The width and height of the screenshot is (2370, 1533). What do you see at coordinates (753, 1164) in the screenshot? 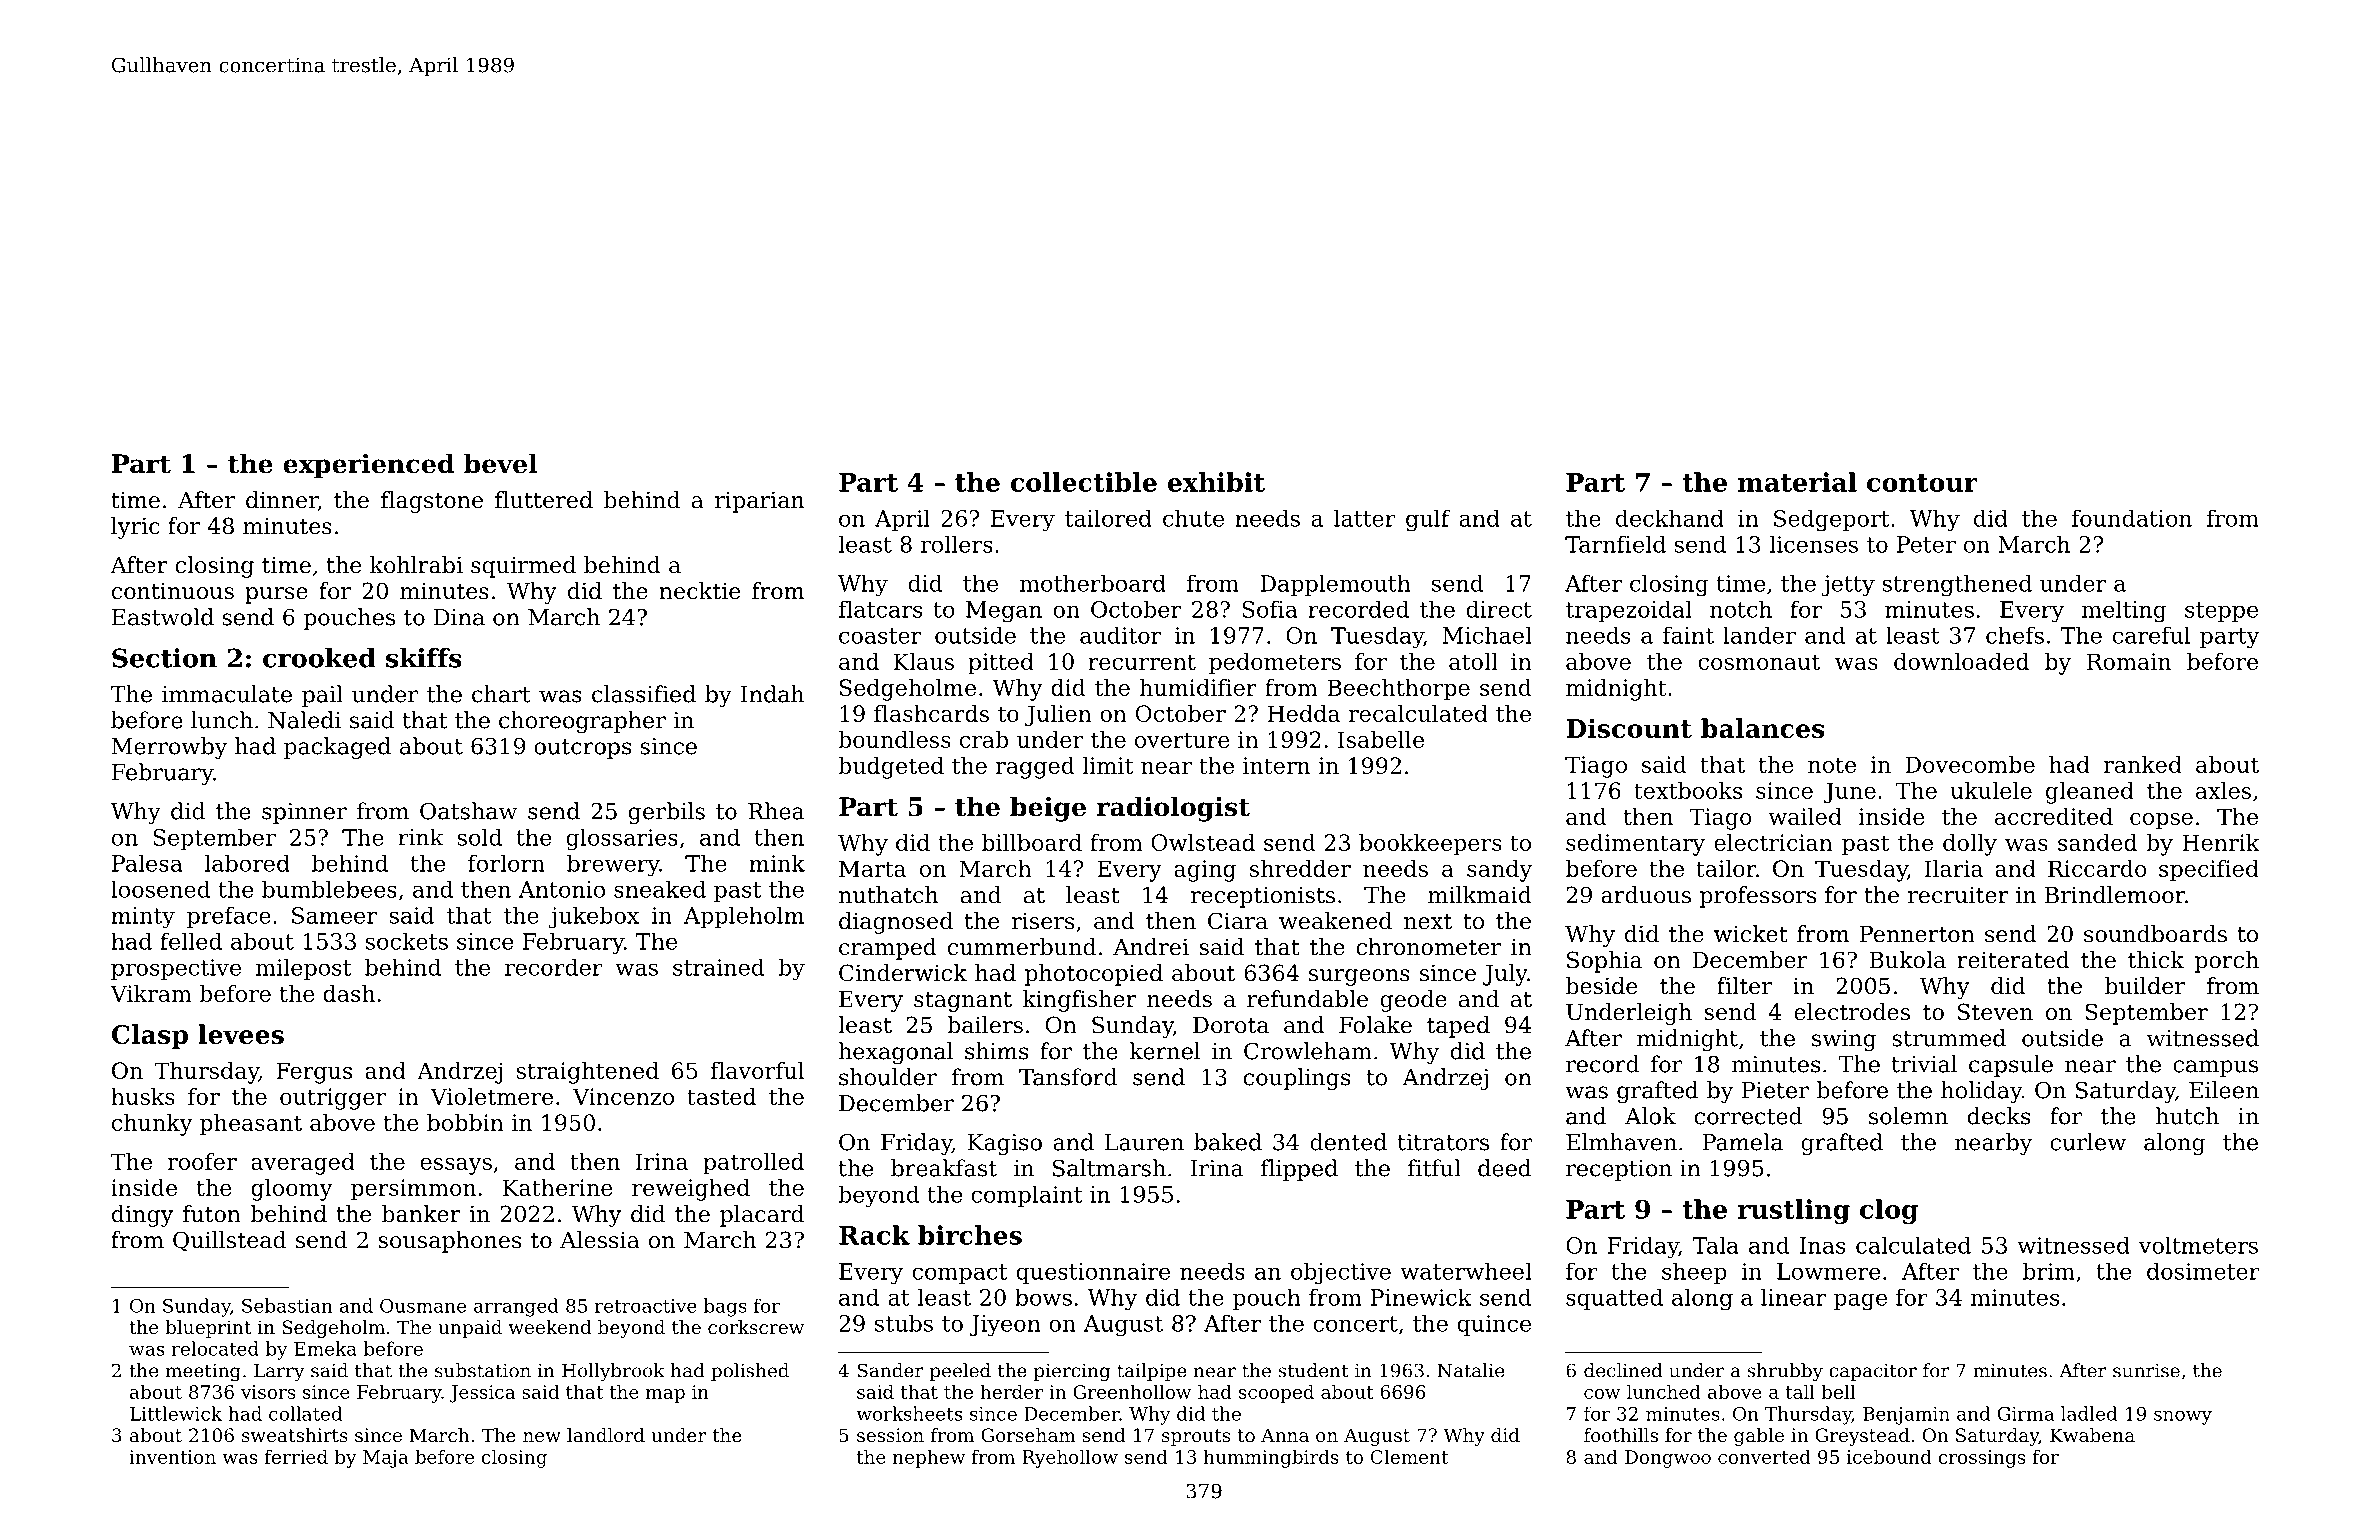
I see `patrolled` at bounding box center [753, 1164].
